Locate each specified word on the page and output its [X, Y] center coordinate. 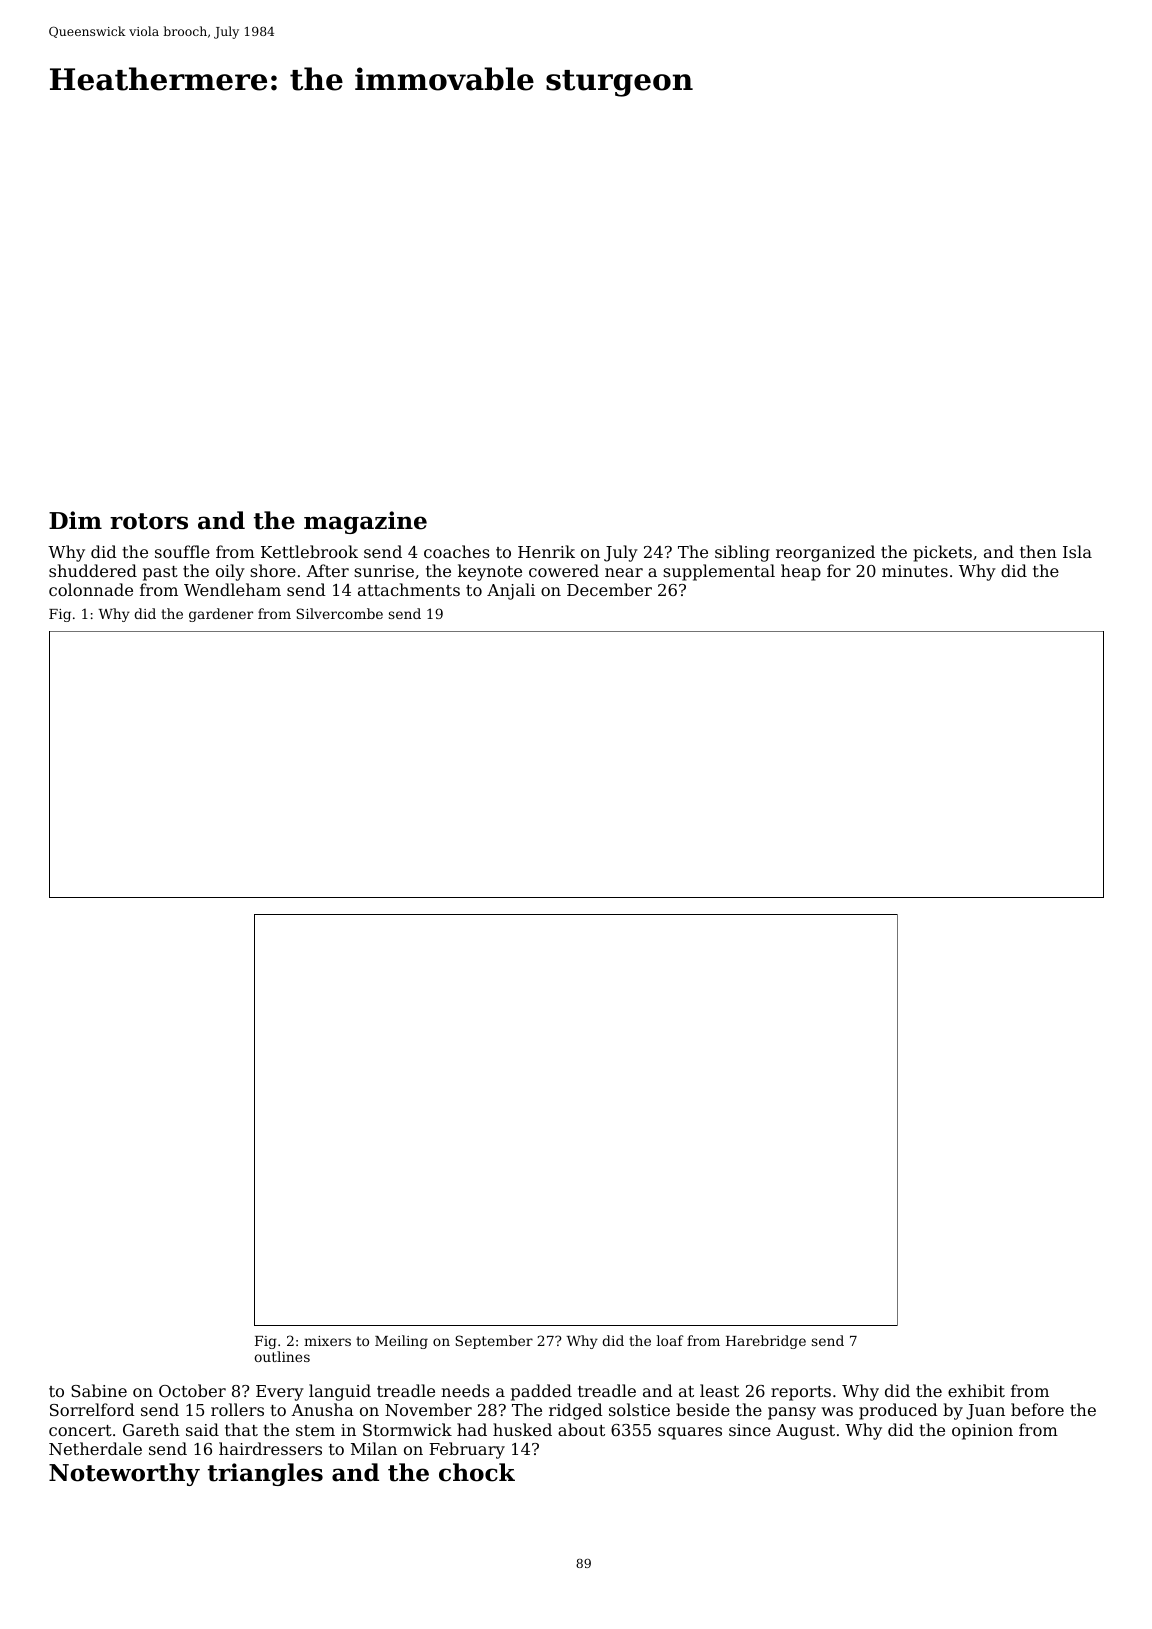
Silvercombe [339, 613]
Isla [1077, 551]
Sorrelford [92, 1409]
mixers [327, 1341]
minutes [915, 571]
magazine [365, 522]
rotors [149, 521]
